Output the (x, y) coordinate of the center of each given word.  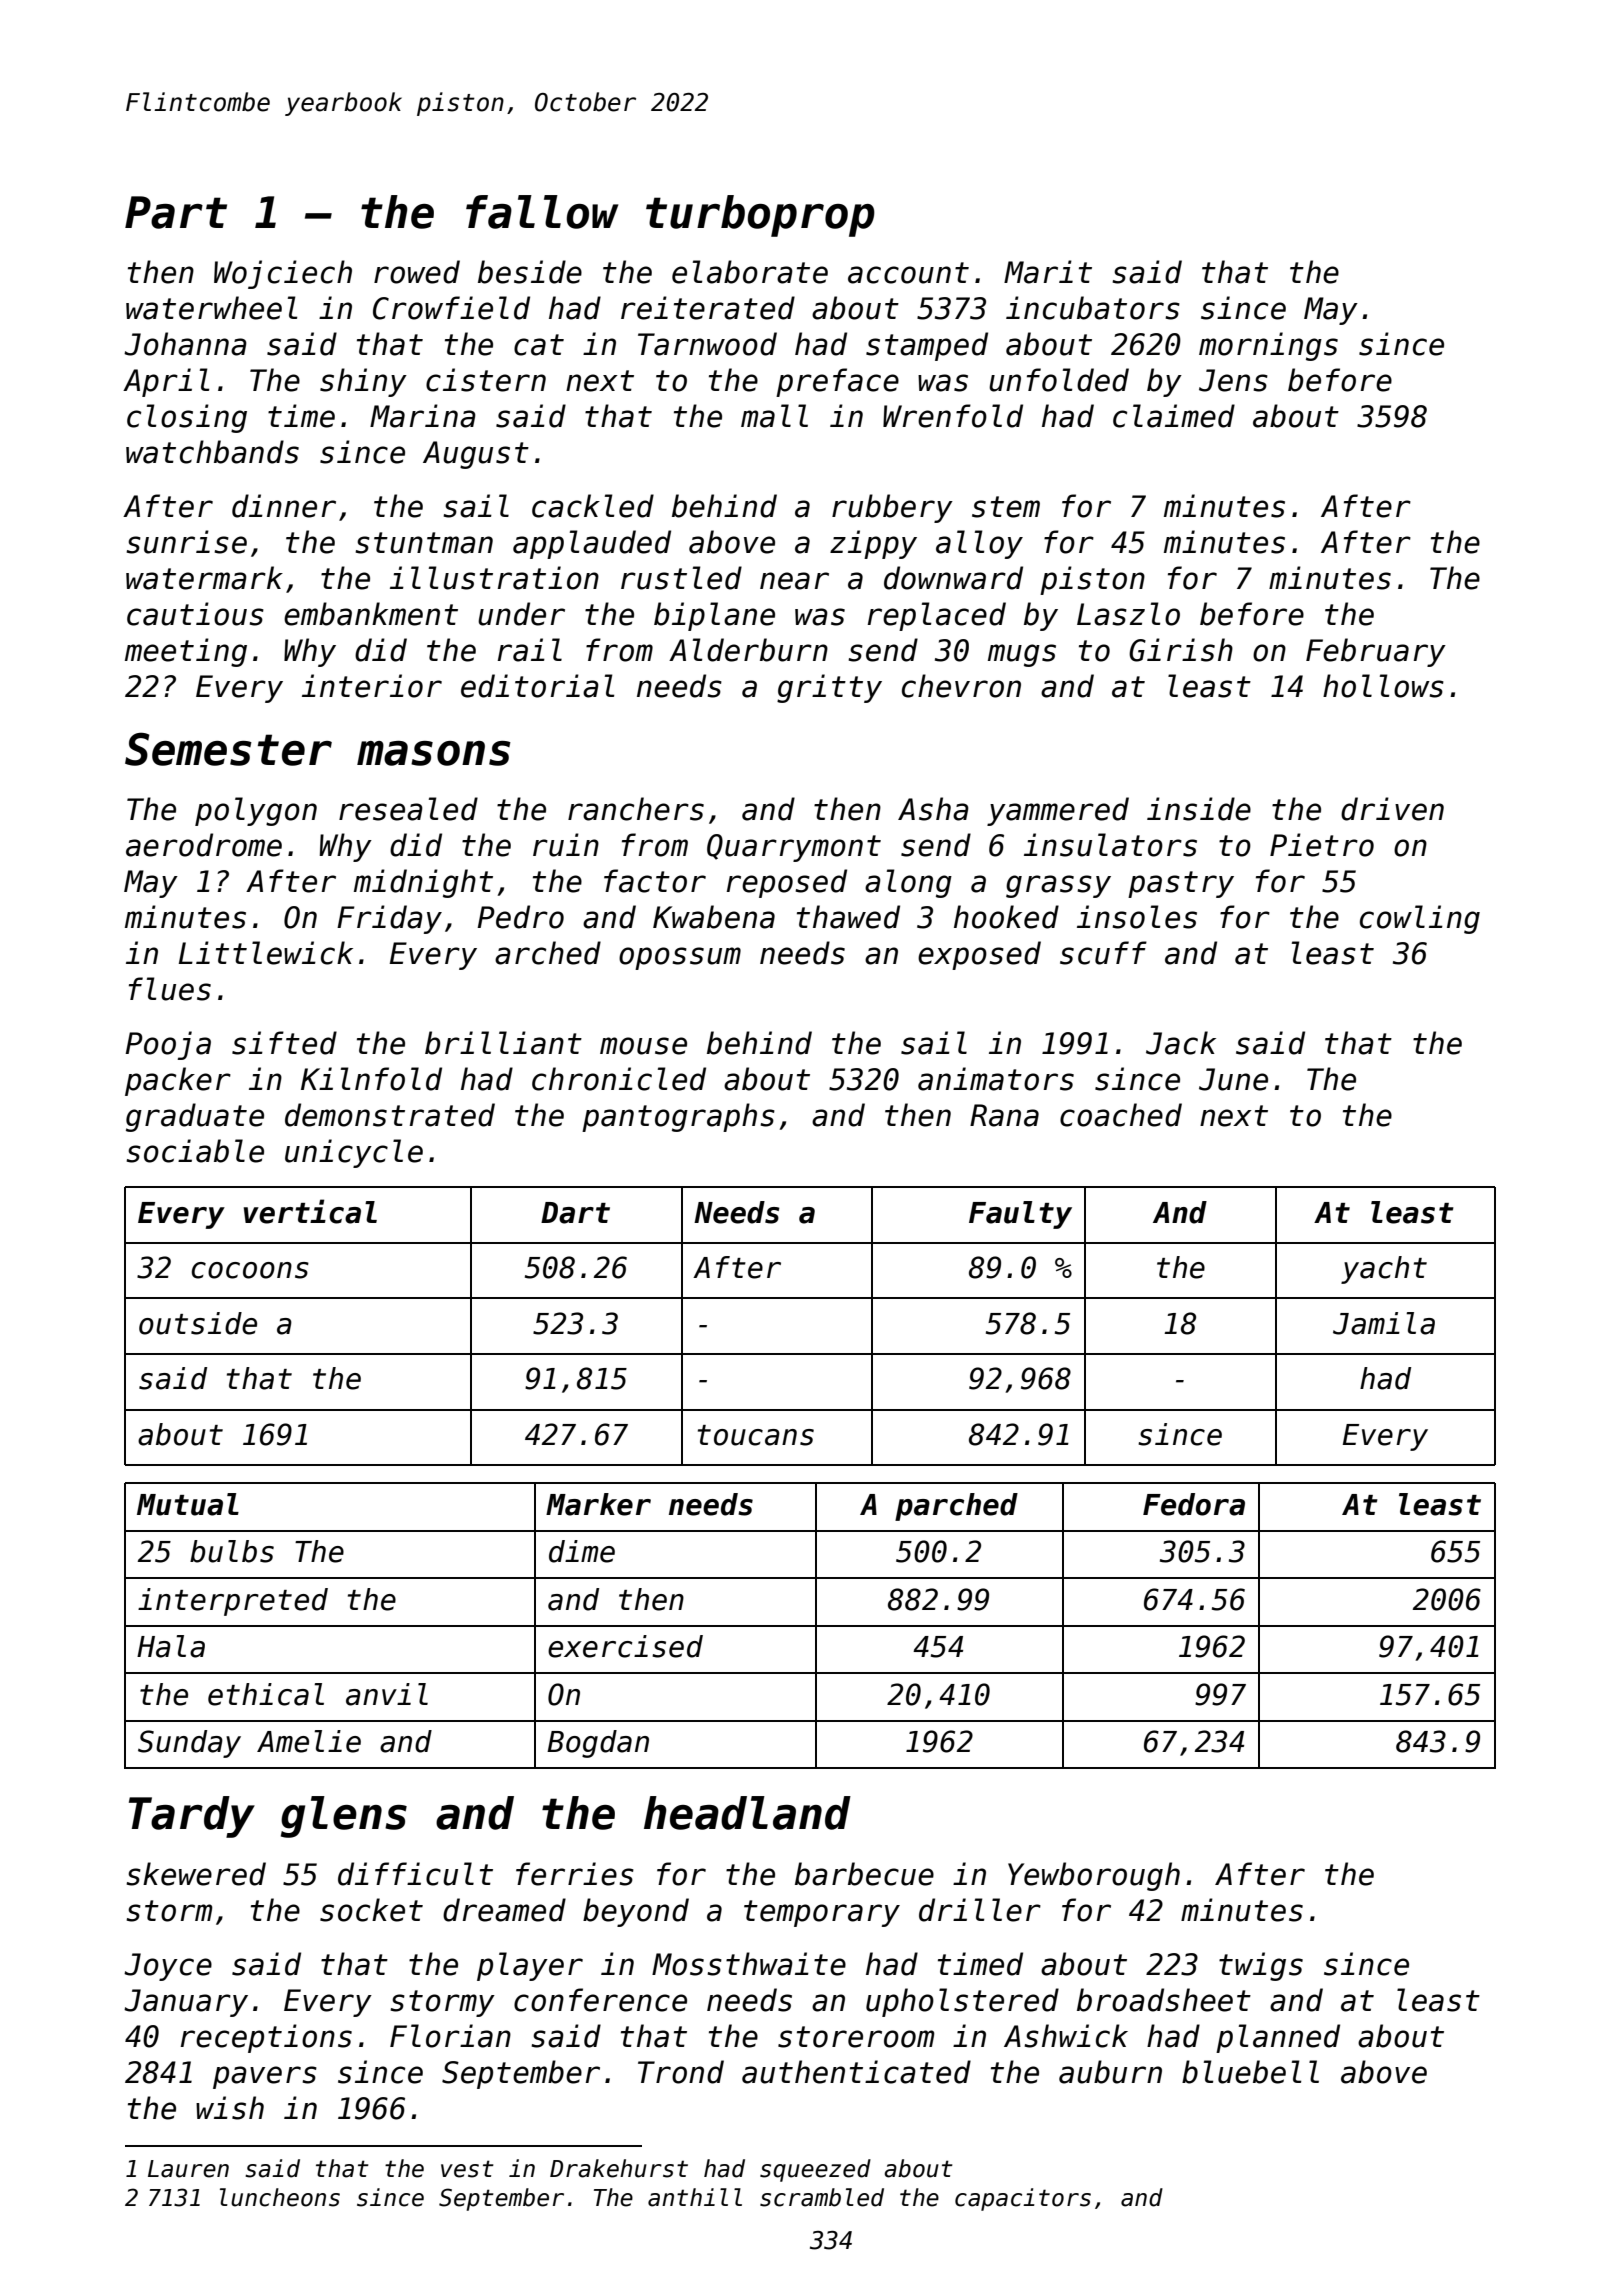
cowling (1420, 919)
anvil (387, 1694)
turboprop (760, 216)
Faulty (1020, 1215)
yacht (1384, 1270)
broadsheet (1164, 2000)
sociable (195, 1151)
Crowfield (451, 308)
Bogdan (598, 1744)
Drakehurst (619, 2168)
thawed (848, 917)
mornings (1268, 346)
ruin (566, 845)
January (186, 2003)
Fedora (1194, 1504)
